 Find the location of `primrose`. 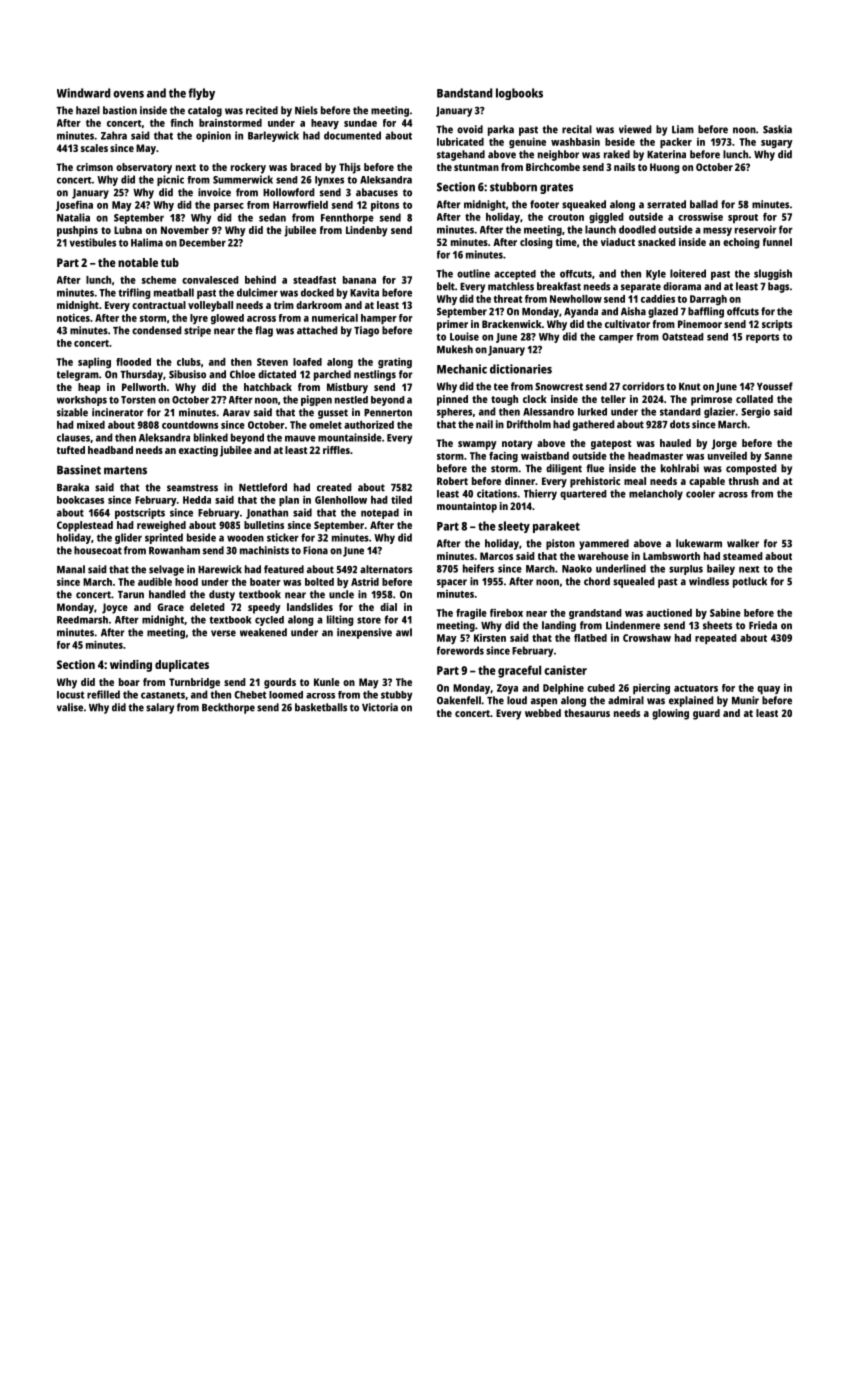

primrose is located at coordinates (711, 400).
